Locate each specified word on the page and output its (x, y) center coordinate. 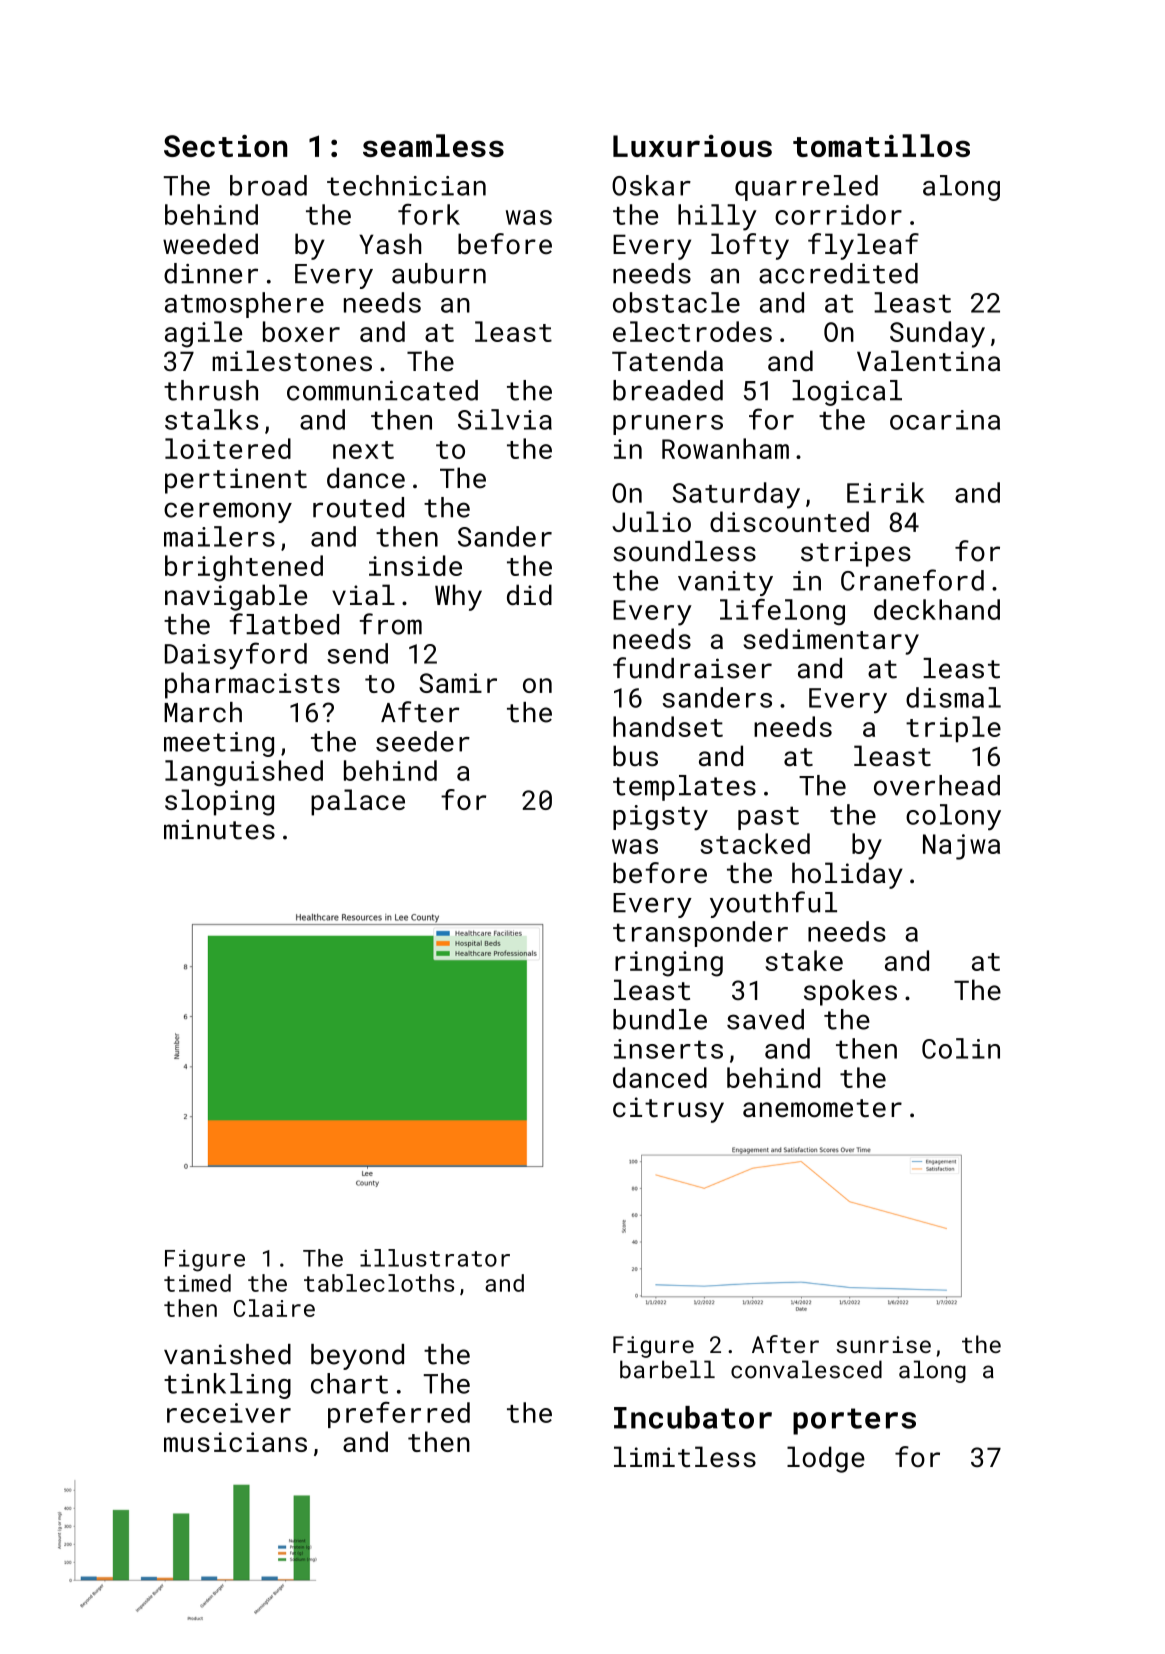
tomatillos (881, 145)
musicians (235, 1442)
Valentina (928, 361)
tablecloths (379, 1283)
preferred (399, 1415)
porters (854, 1421)
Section (225, 146)
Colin (961, 1048)
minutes (219, 829)
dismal (953, 697)
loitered (228, 448)
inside (415, 565)
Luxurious (692, 146)
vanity (725, 583)
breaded (668, 390)
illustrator (435, 1258)
